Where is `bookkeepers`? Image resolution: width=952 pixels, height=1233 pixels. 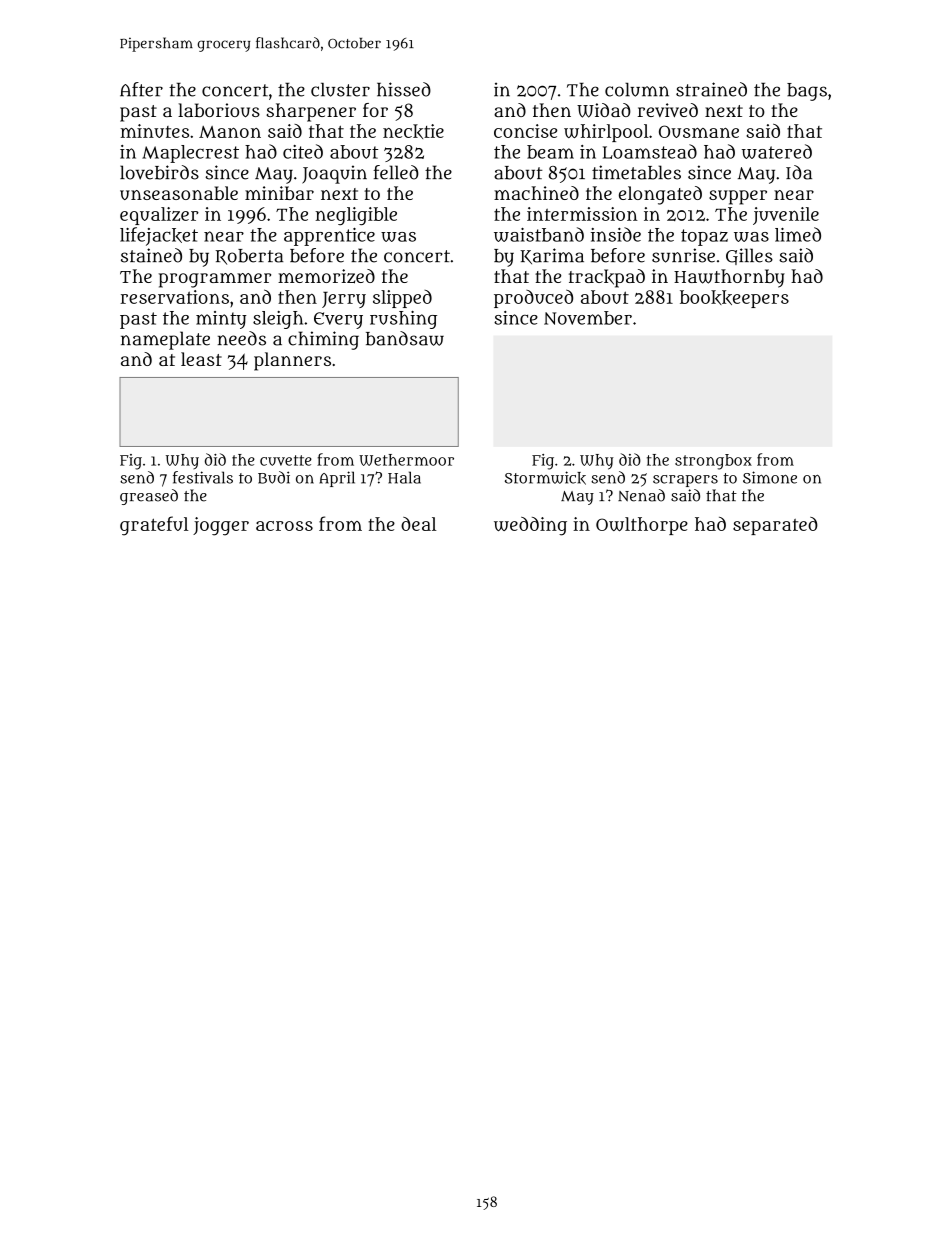 bookkeepers is located at coordinates (734, 299).
